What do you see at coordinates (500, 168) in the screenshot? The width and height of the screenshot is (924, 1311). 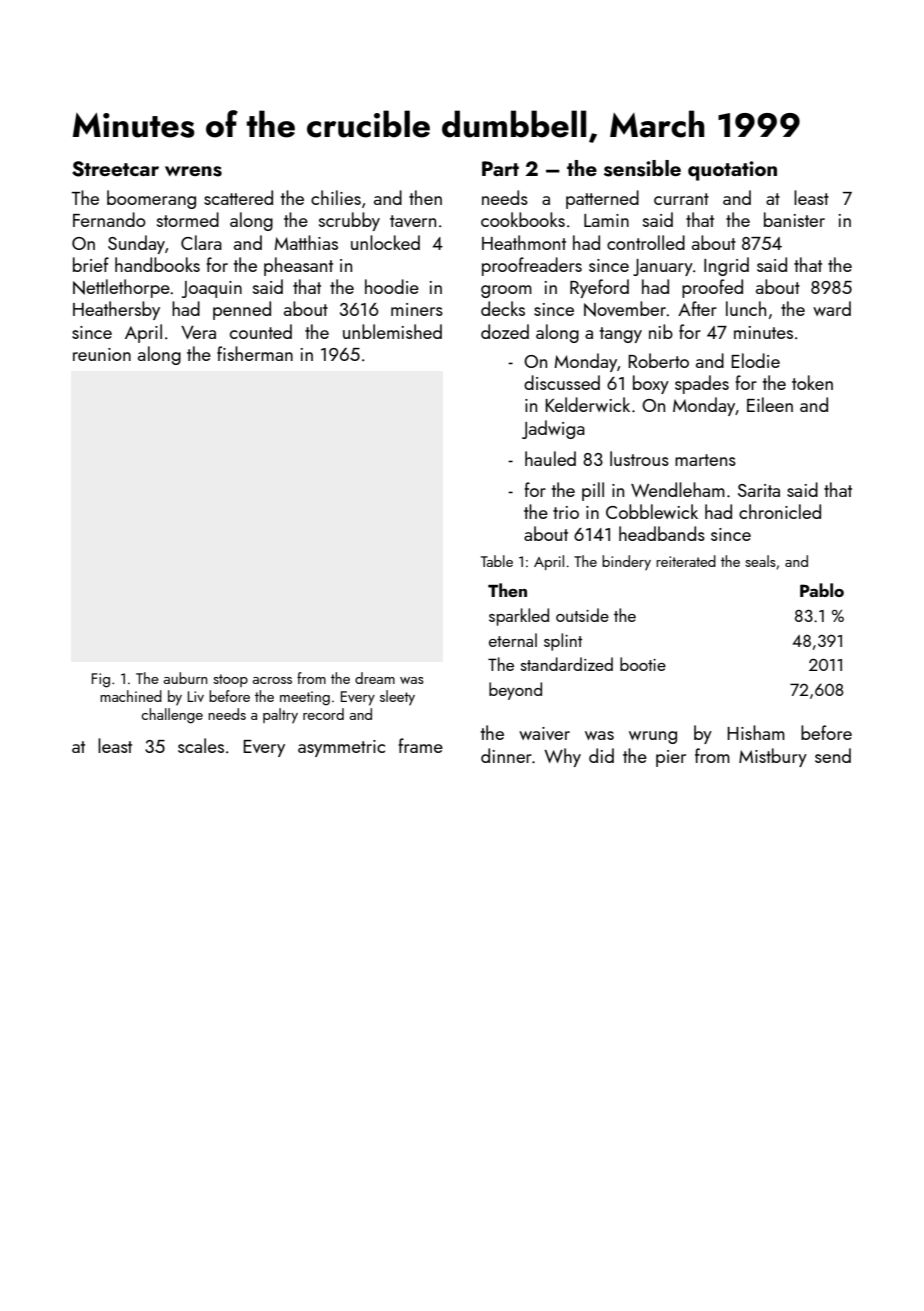 I see `Part` at bounding box center [500, 168].
